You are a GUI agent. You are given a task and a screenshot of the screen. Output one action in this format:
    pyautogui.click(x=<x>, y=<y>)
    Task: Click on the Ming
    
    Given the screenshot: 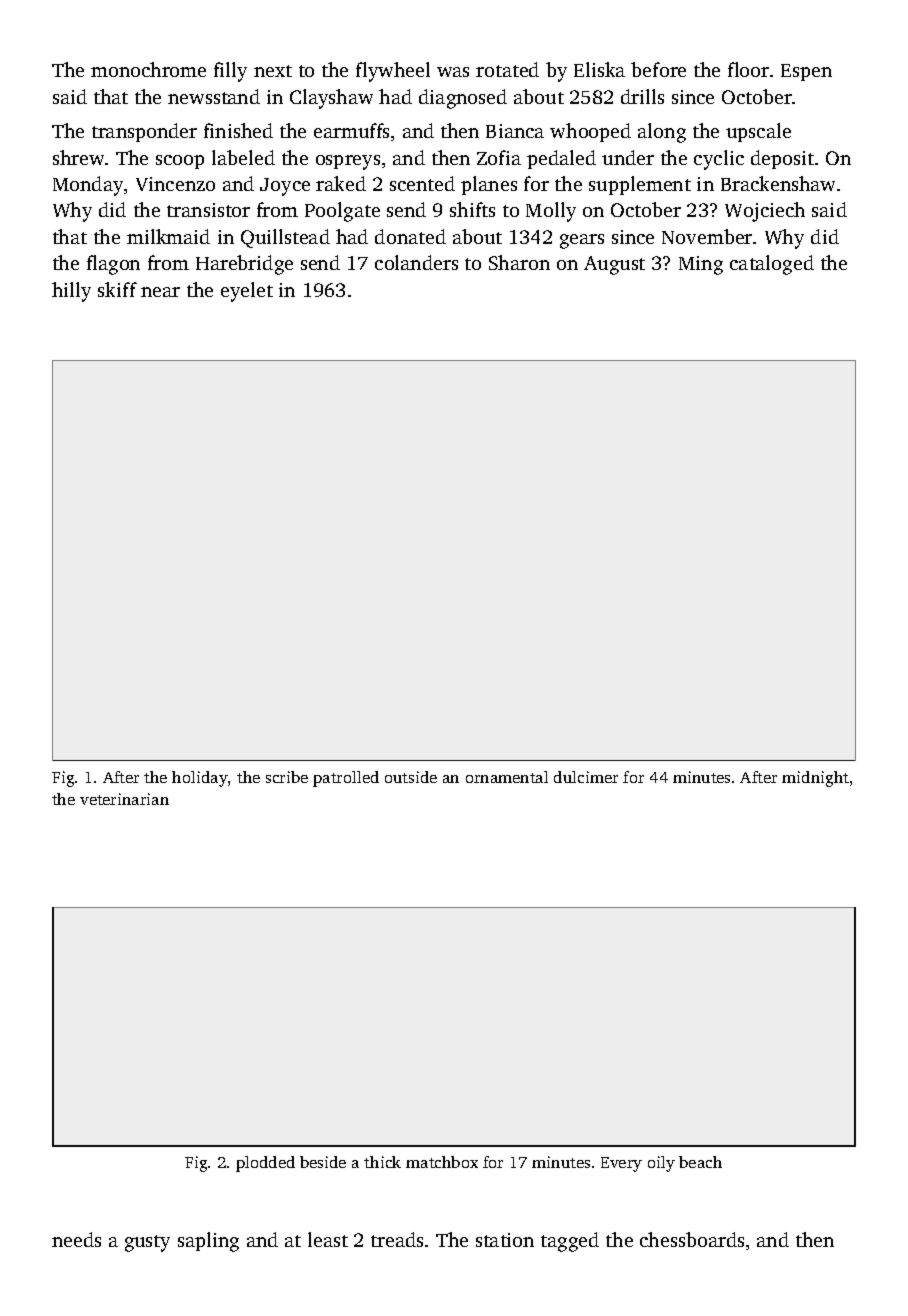 What is the action you would take?
    pyautogui.click(x=701, y=265)
